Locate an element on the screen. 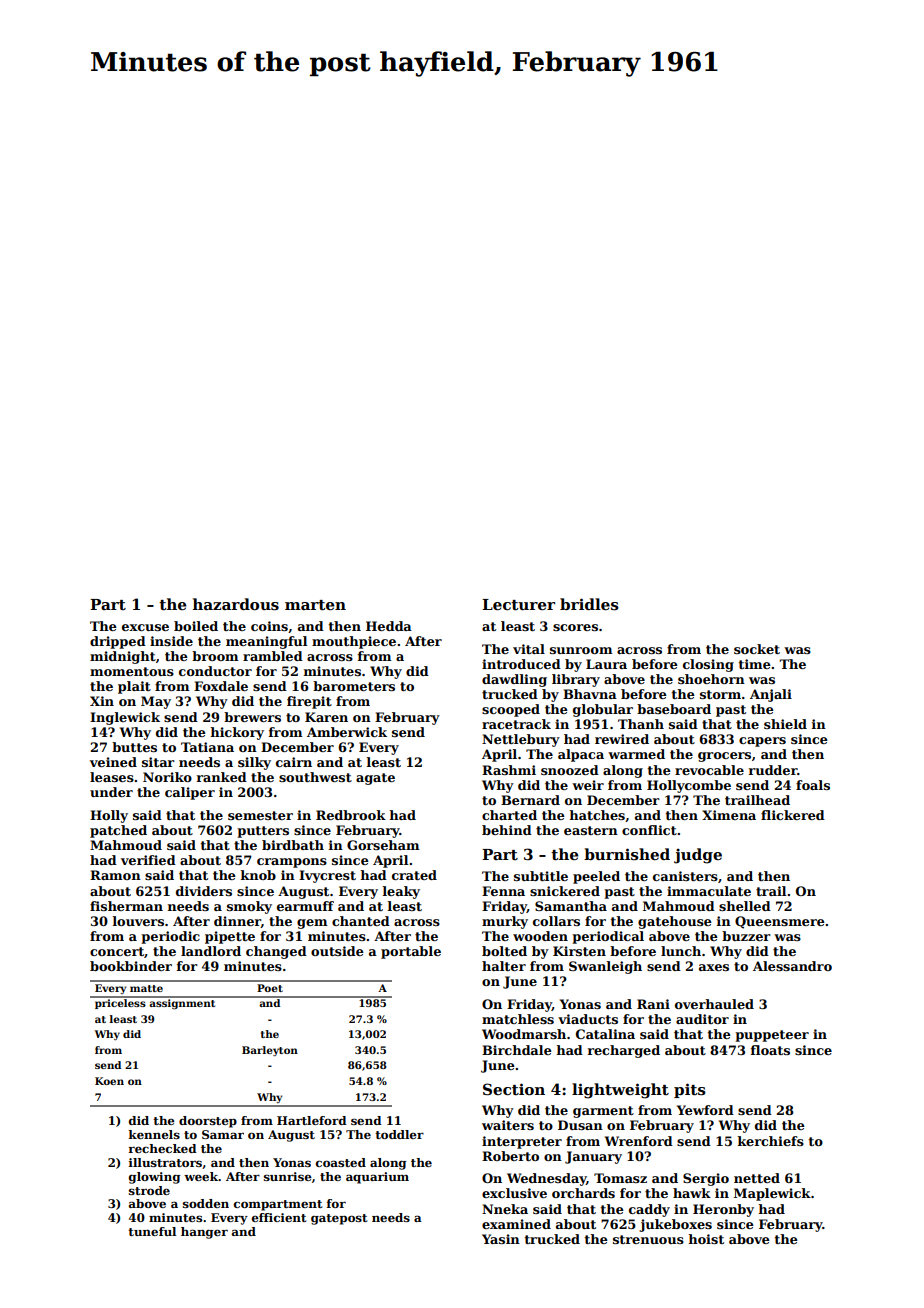 The image size is (924, 1308). hazardous is located at coordinates (236, 604).
